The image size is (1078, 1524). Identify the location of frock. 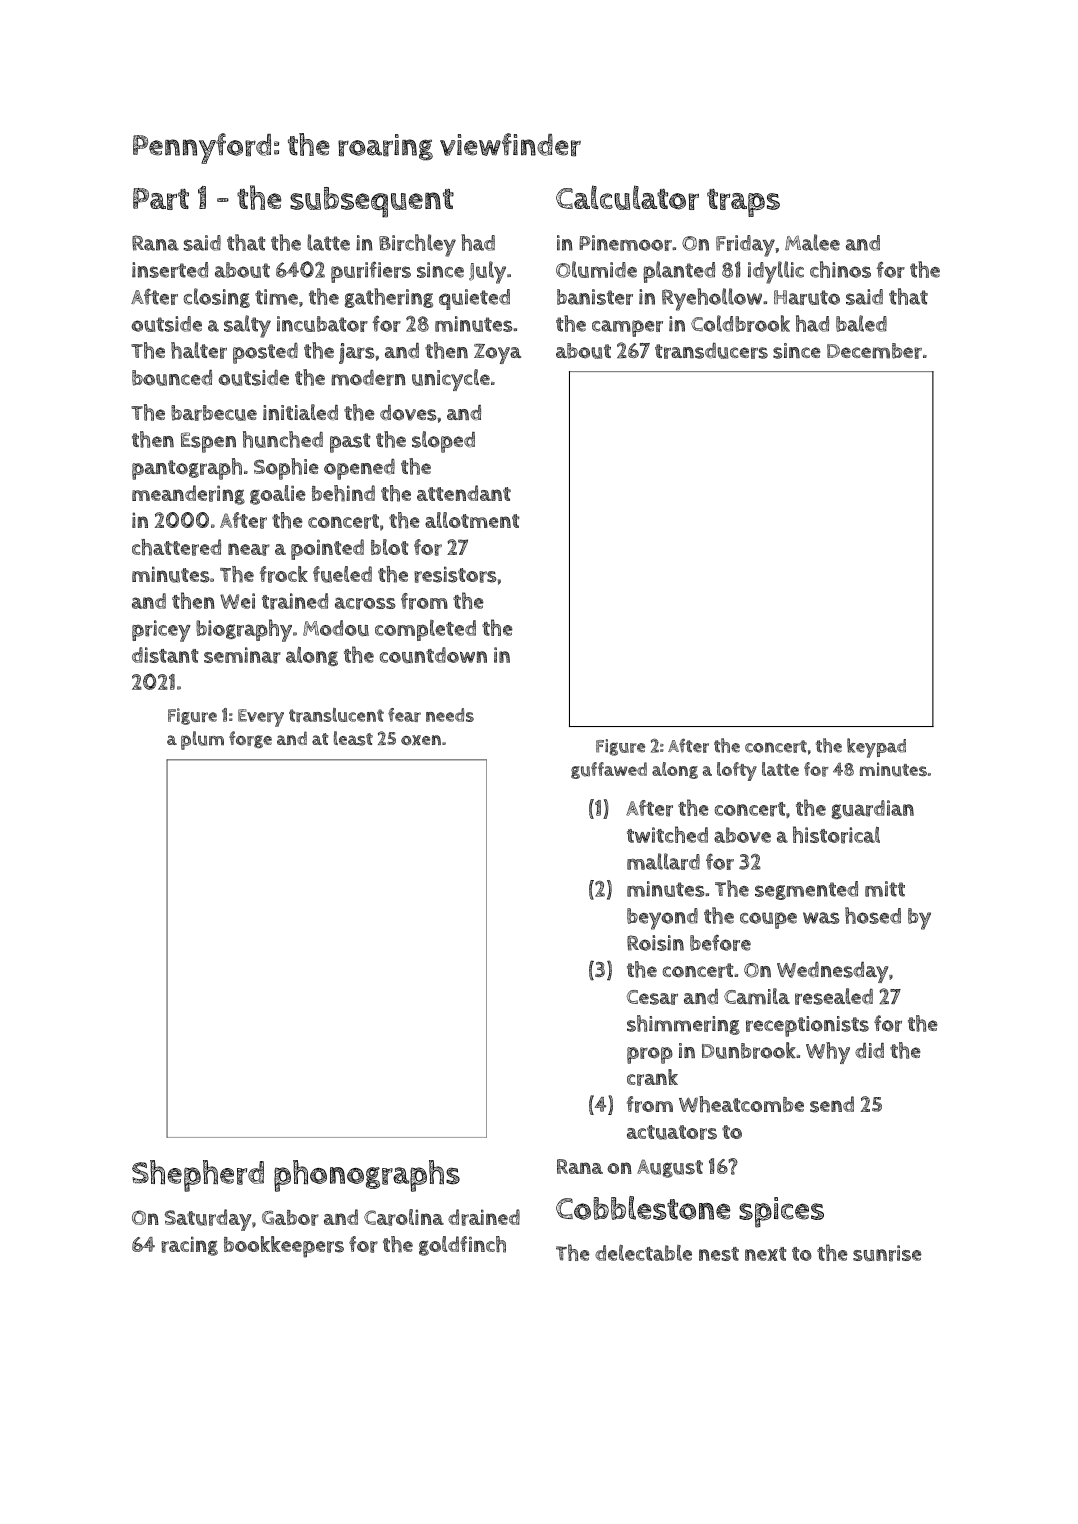
(284, 574).
